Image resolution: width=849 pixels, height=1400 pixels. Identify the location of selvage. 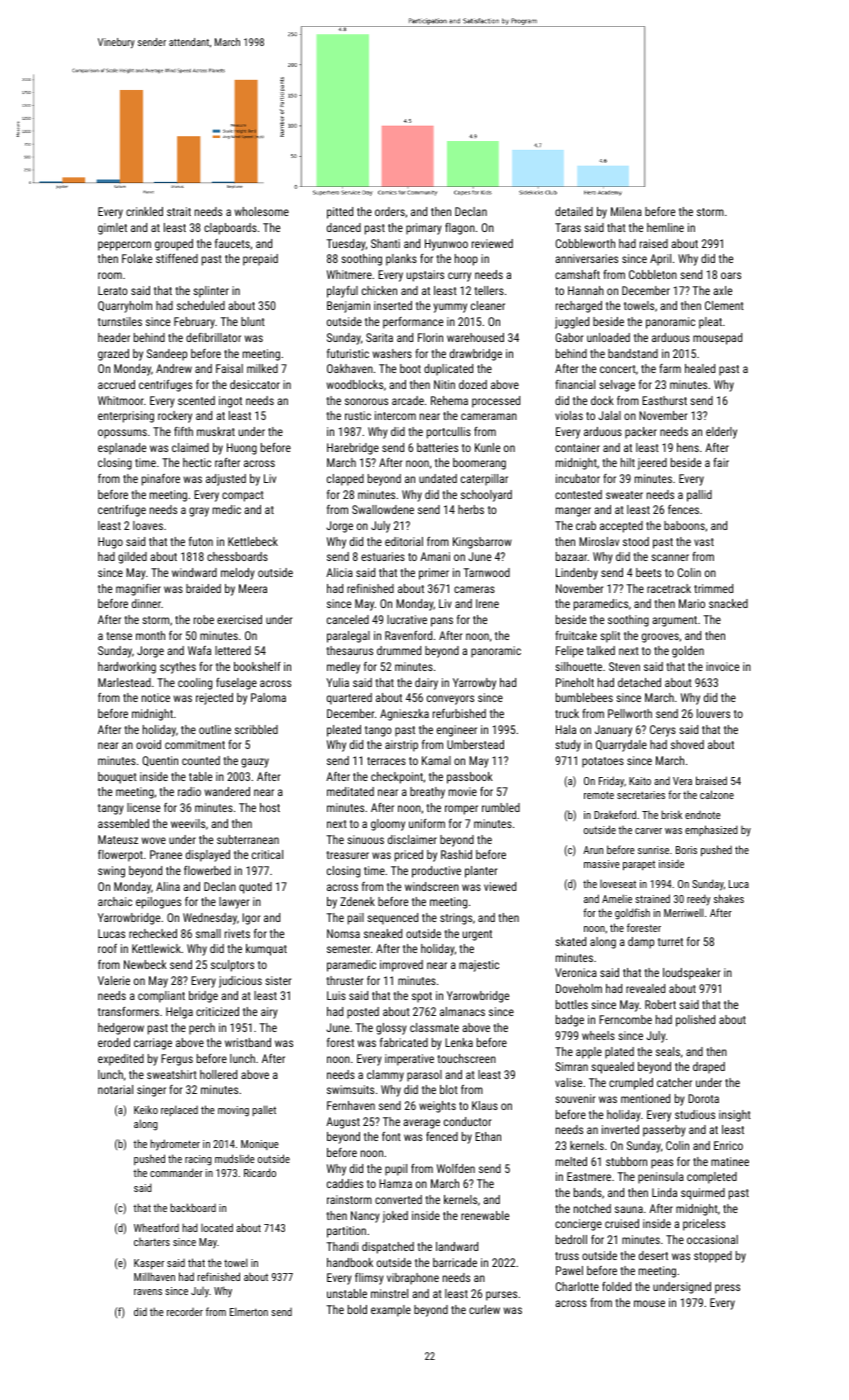
(617, 386).
